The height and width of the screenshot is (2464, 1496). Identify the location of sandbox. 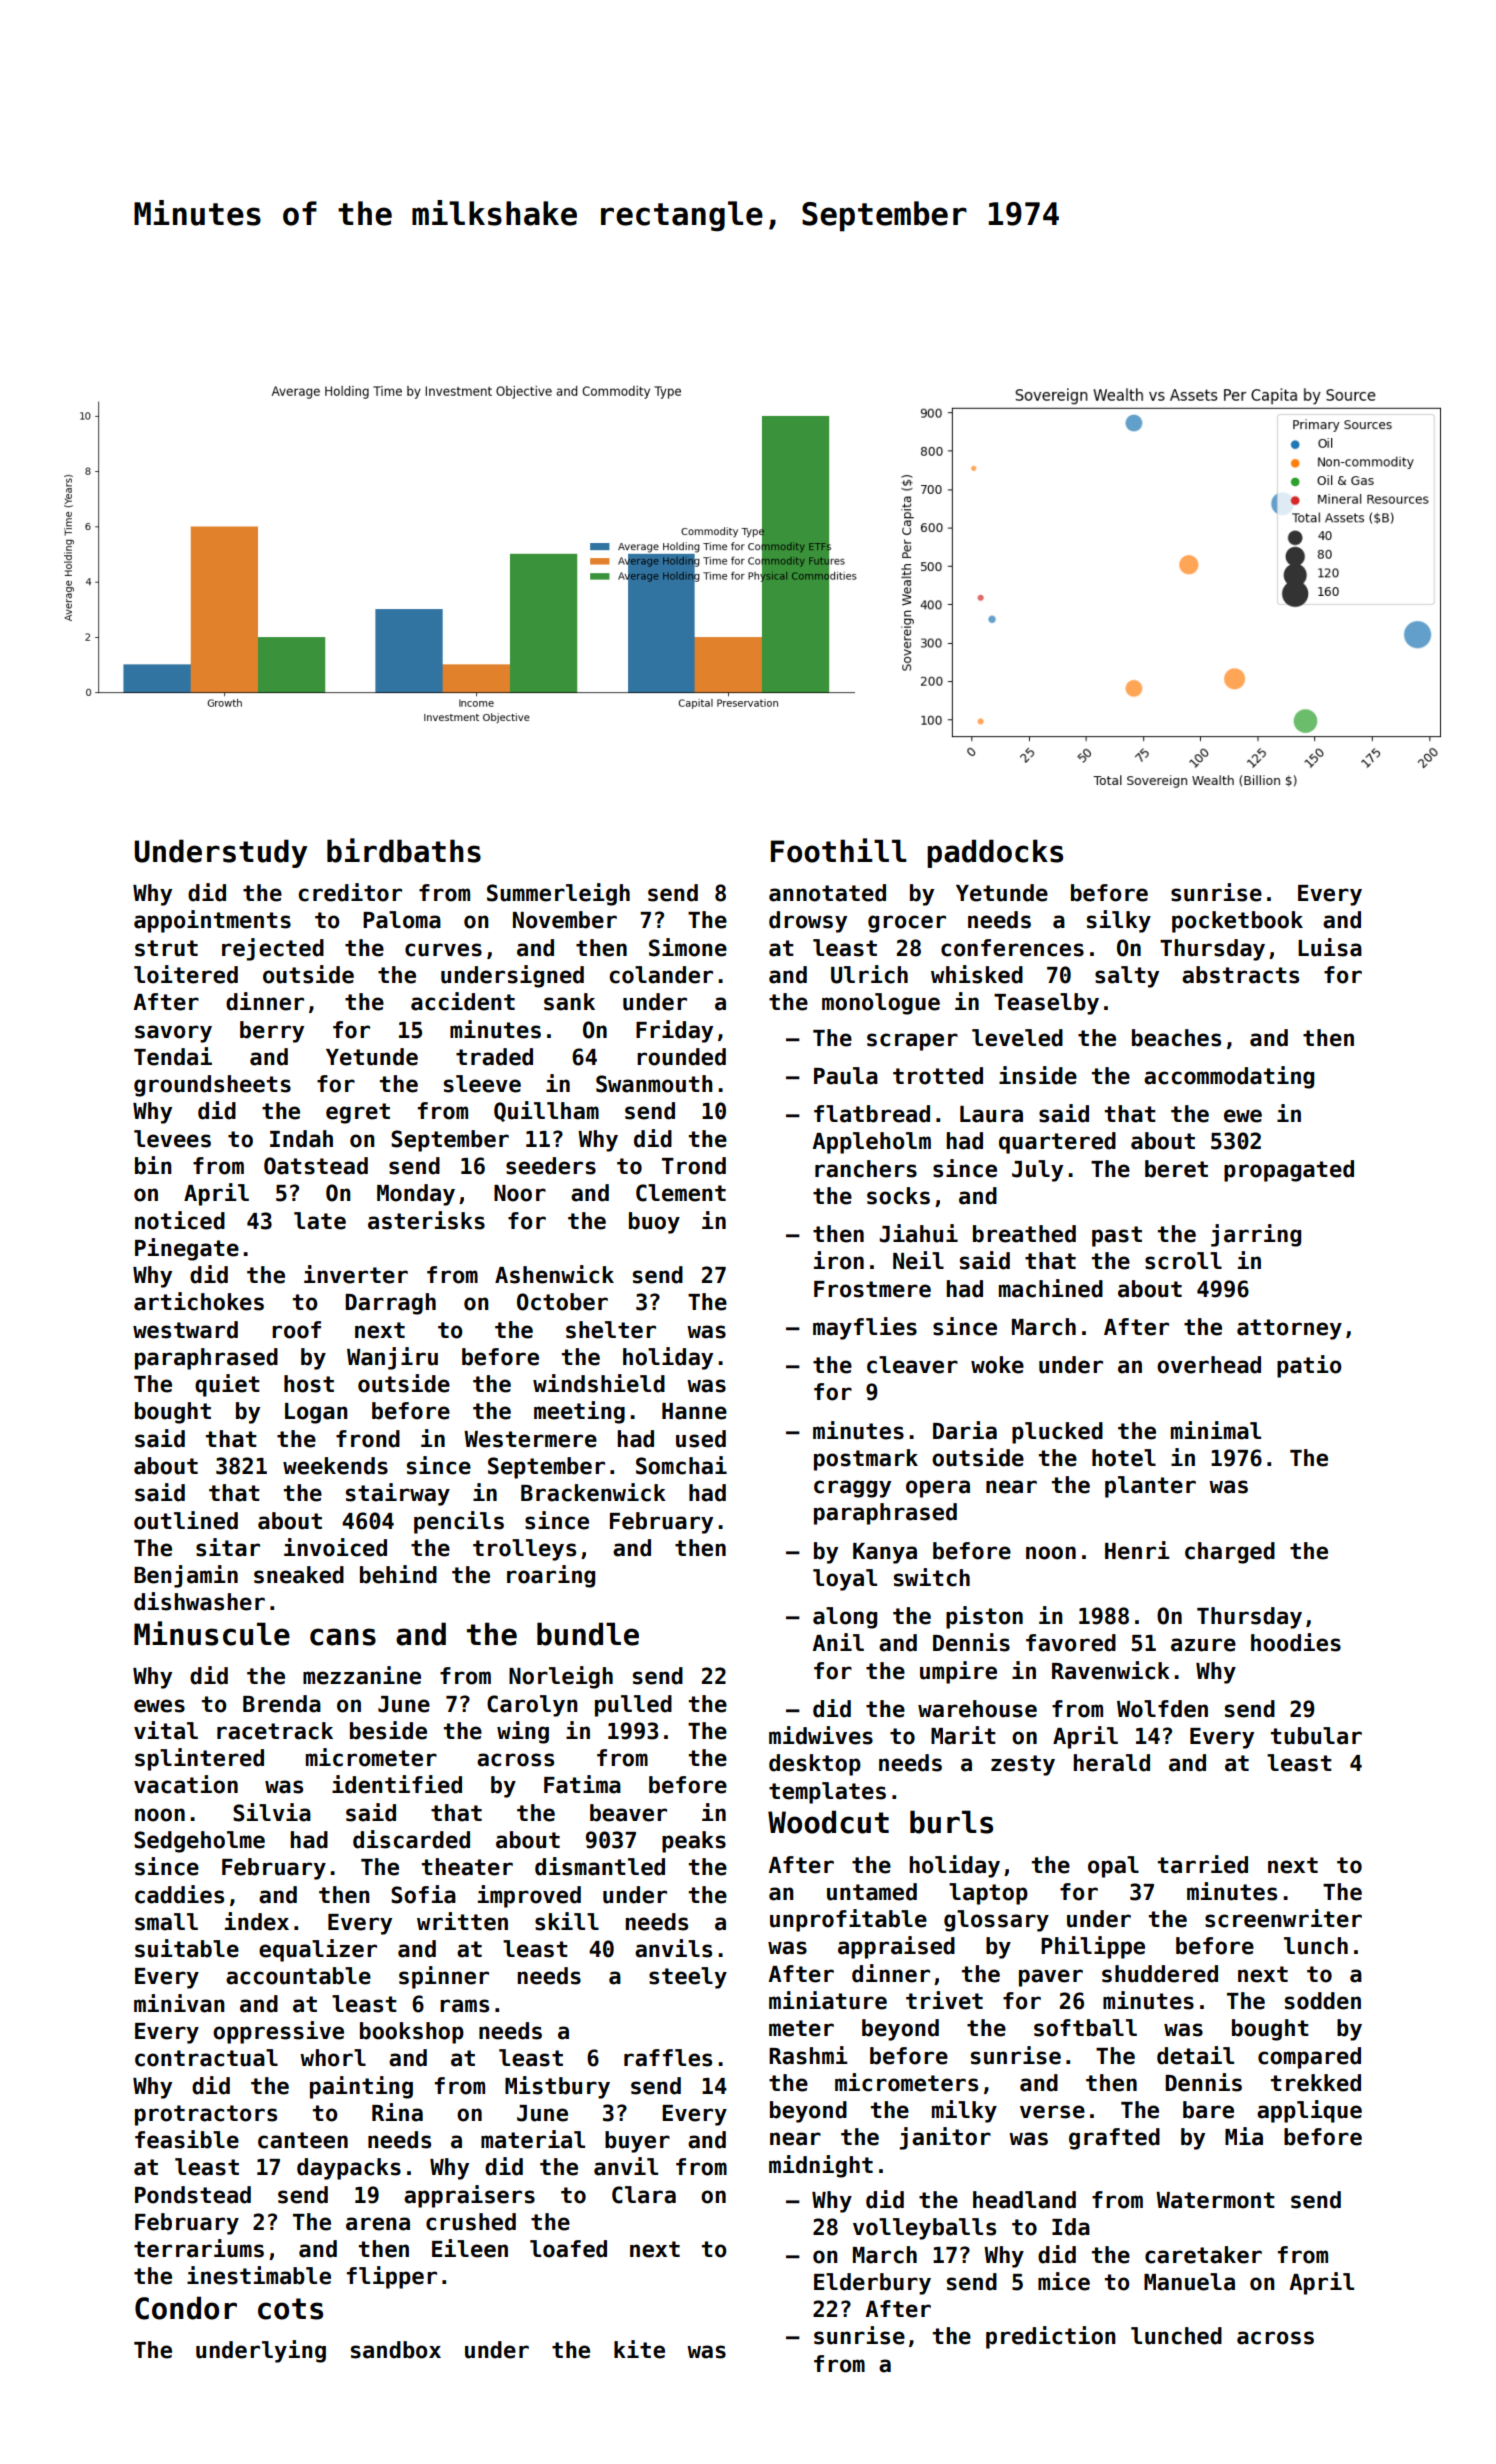
(396, 2350).
